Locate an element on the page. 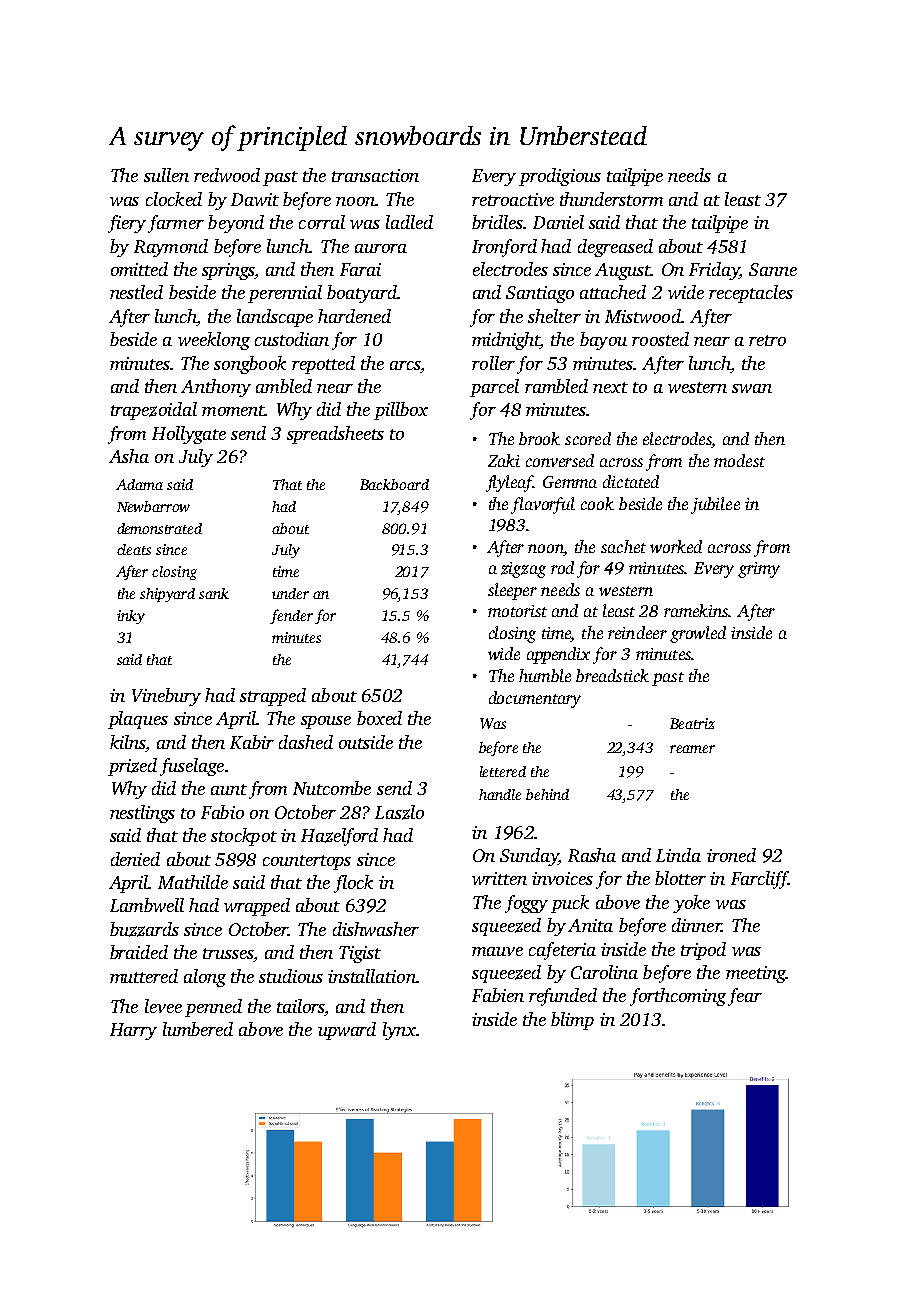 This image has height=1316, width=908. modest is located at coordinates (739, 460).
